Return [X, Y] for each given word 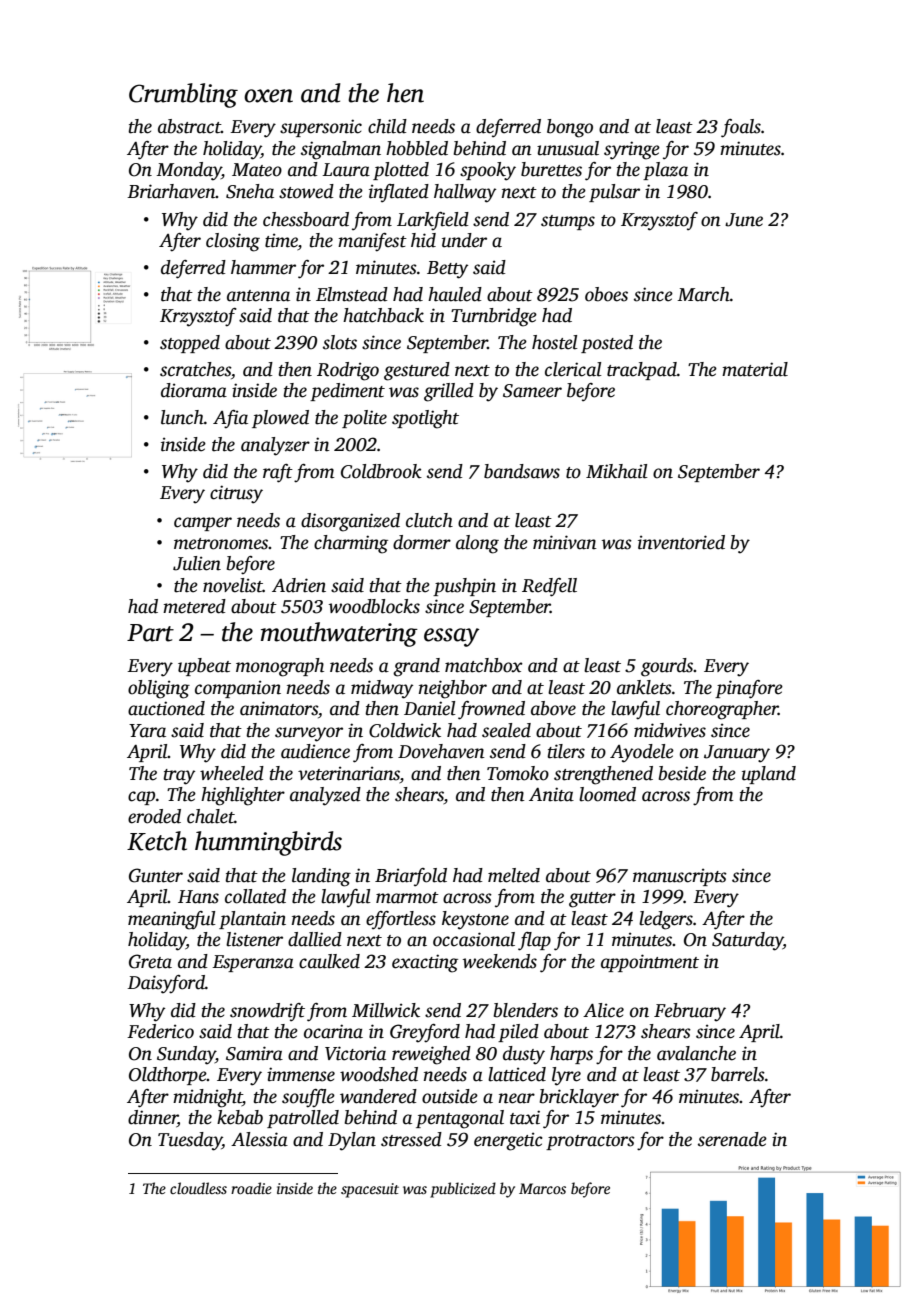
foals [741, 128]
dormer [422, 542]
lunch [182, 417]
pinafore [749, 689]
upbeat [204, 667]
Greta [150, 961]
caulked [329, 961]
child [387, 126]
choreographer [722, 710]
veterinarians [349, 773]
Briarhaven [171, 191]
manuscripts [680, 877]
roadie [251, 1188]
